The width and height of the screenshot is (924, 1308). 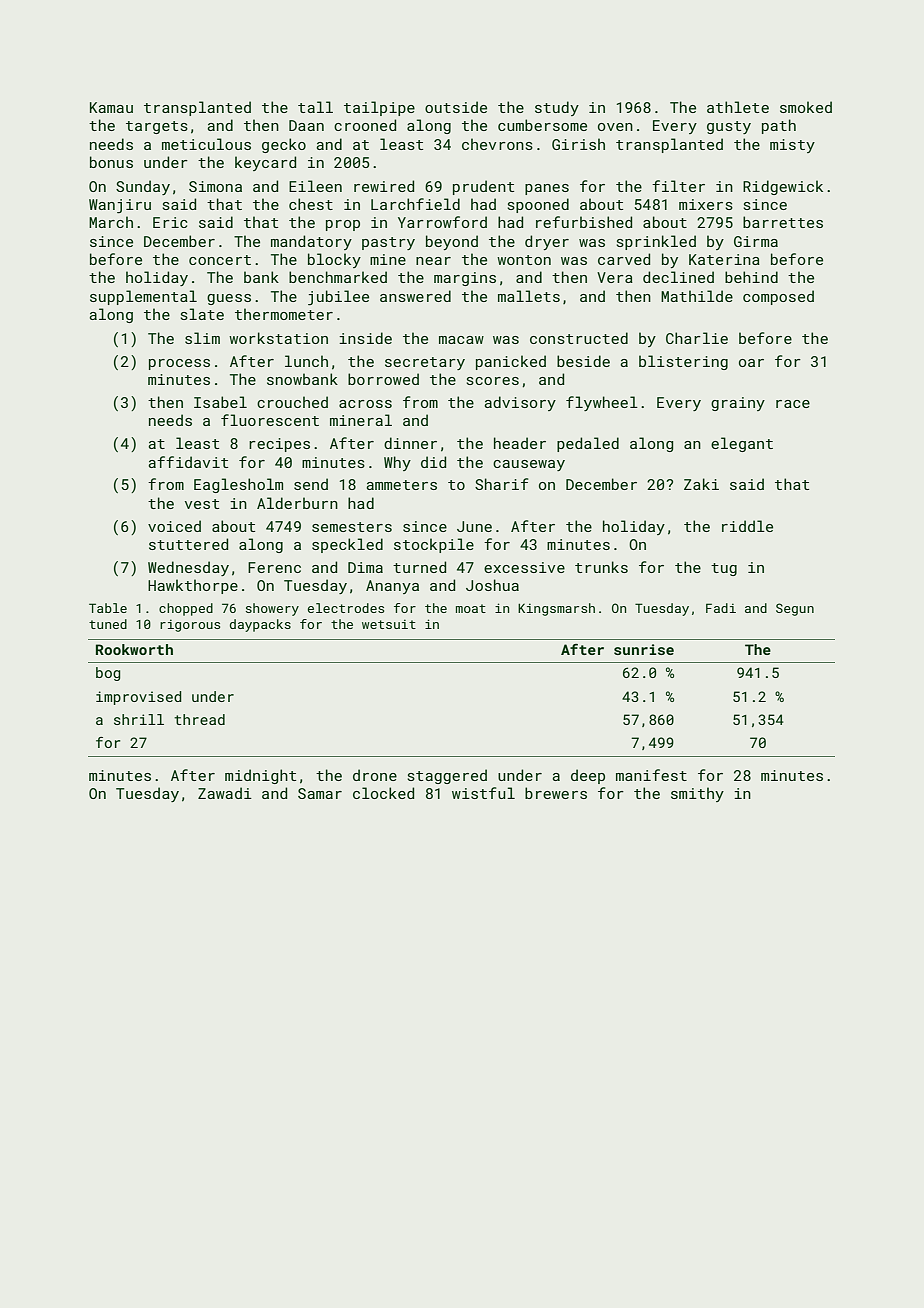 What do you see at coordinates (225, 793) in the screenshot?
I see `Zawadi` at bounding box center [225, 793].
